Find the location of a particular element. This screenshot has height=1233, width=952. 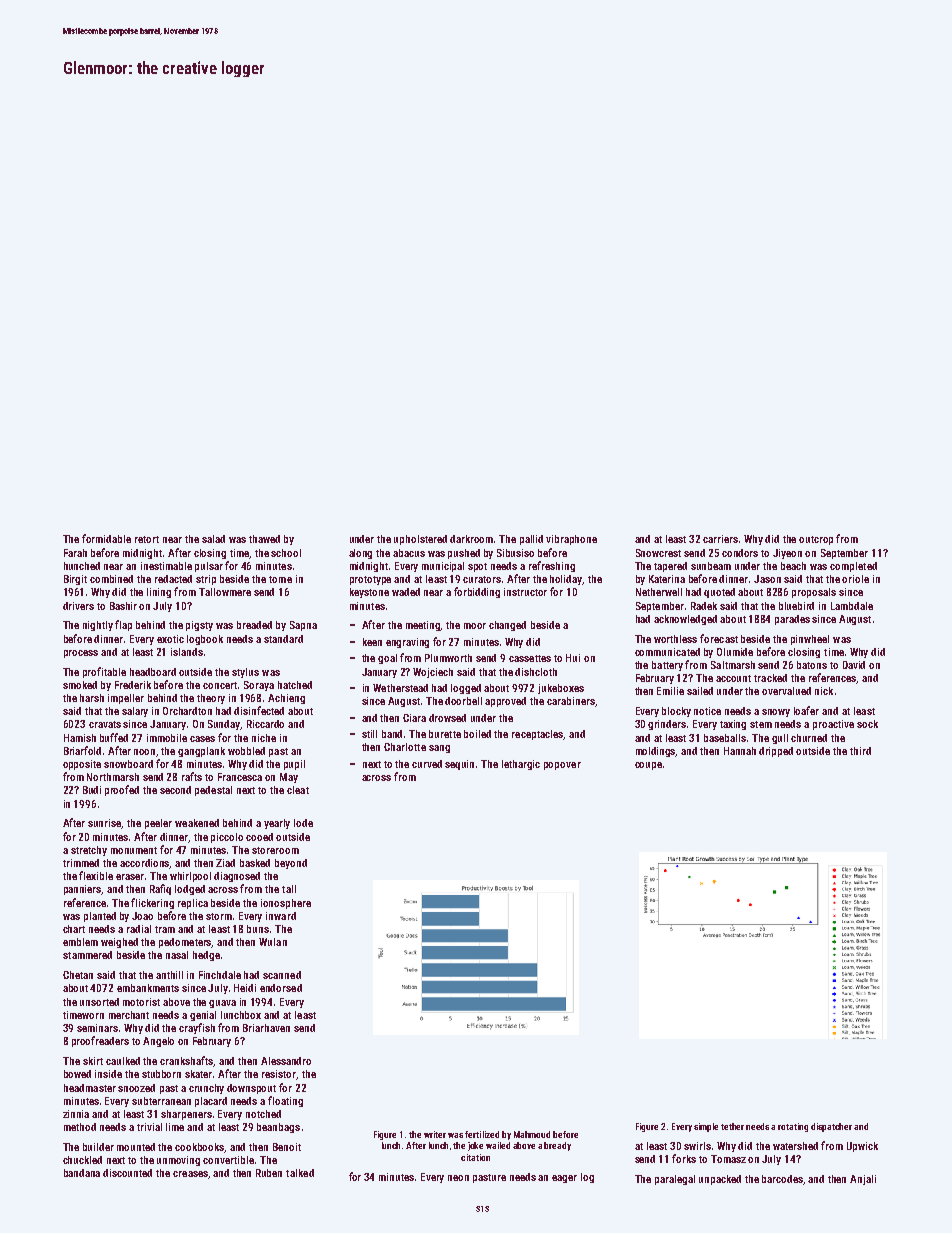

beyond is located at coordinates (291, 864).
